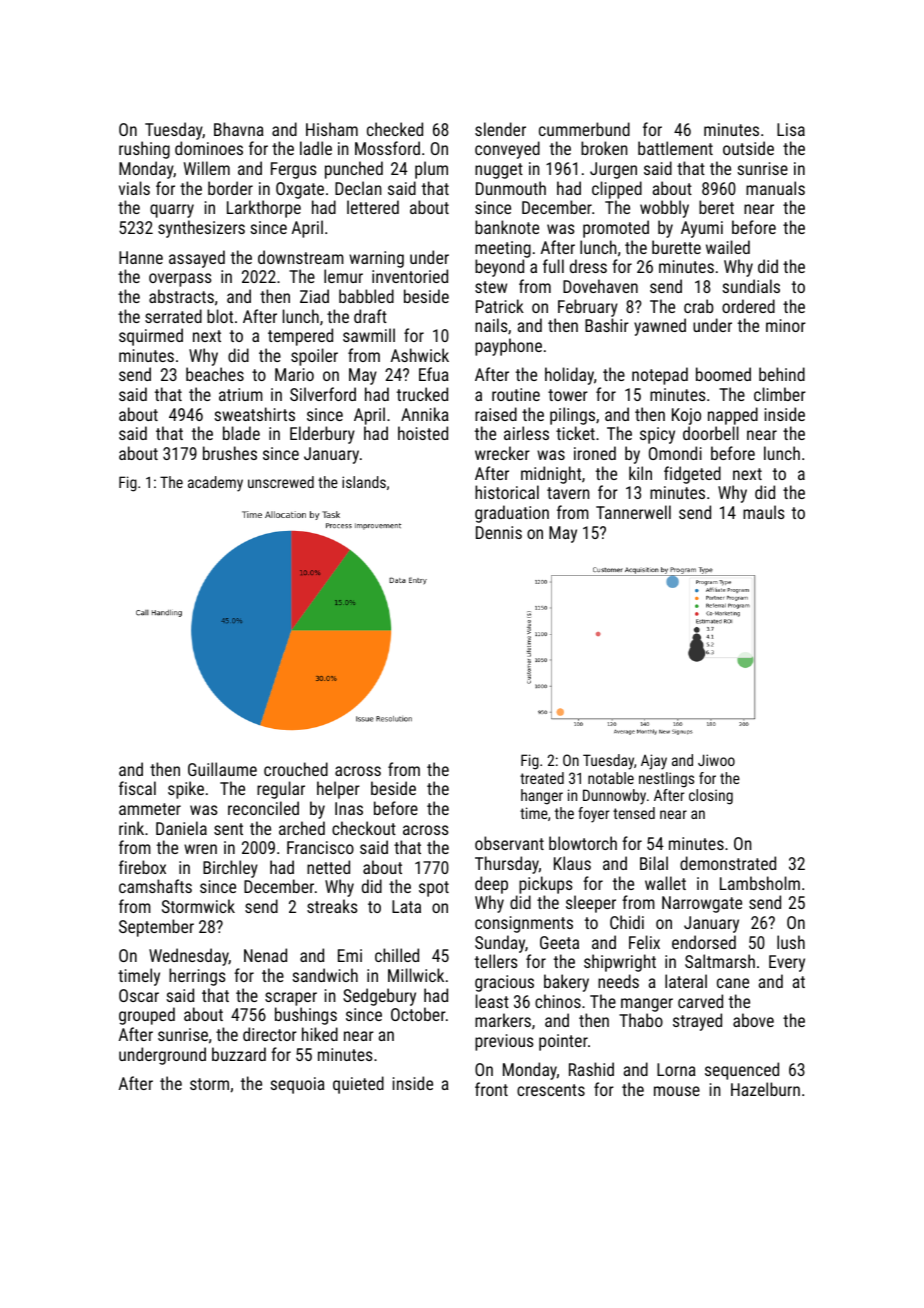  Describe the element at coordinates (753, 1020) in the document. I see `above` at that location.
